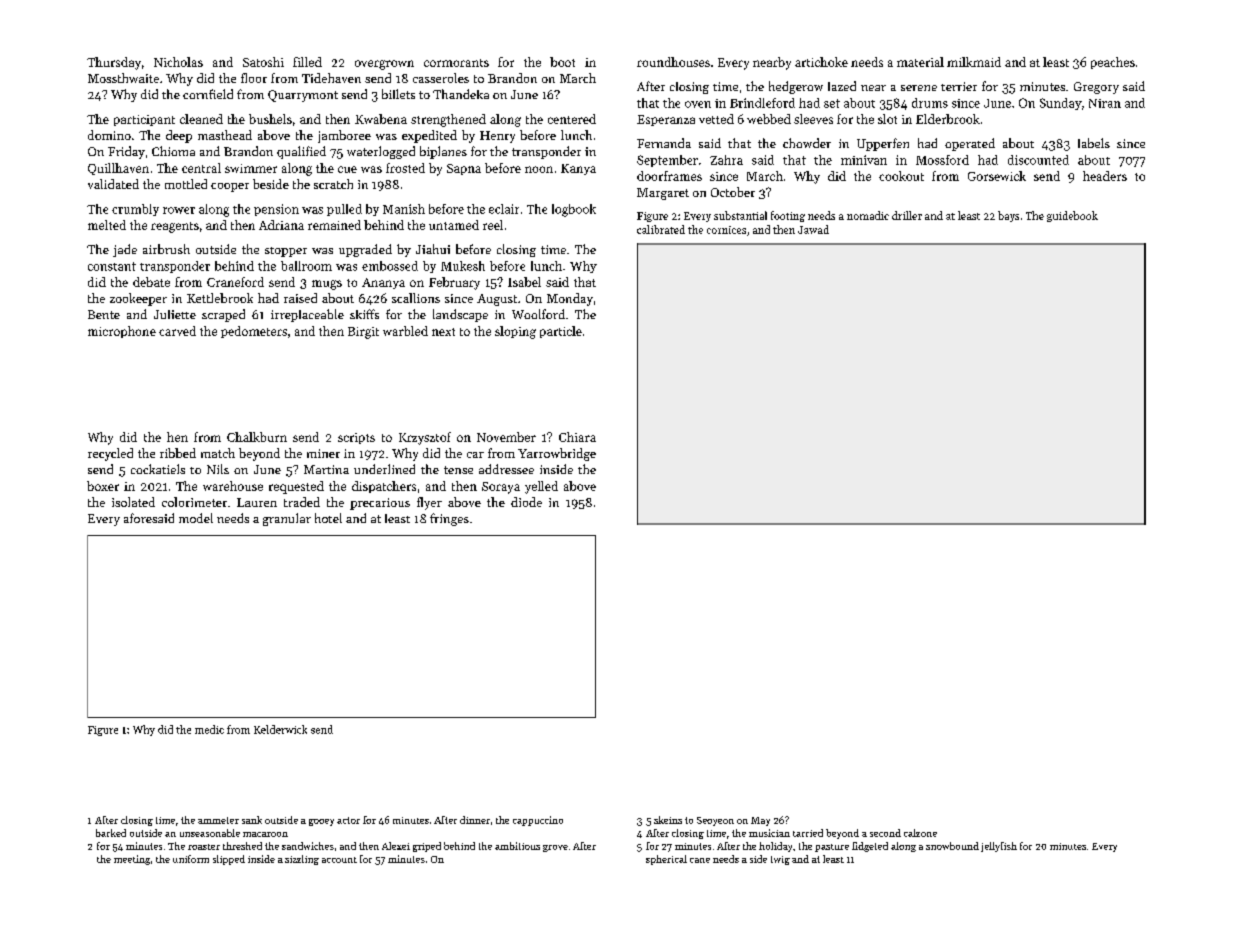  I want to click on calzone, so click(920, 833).
